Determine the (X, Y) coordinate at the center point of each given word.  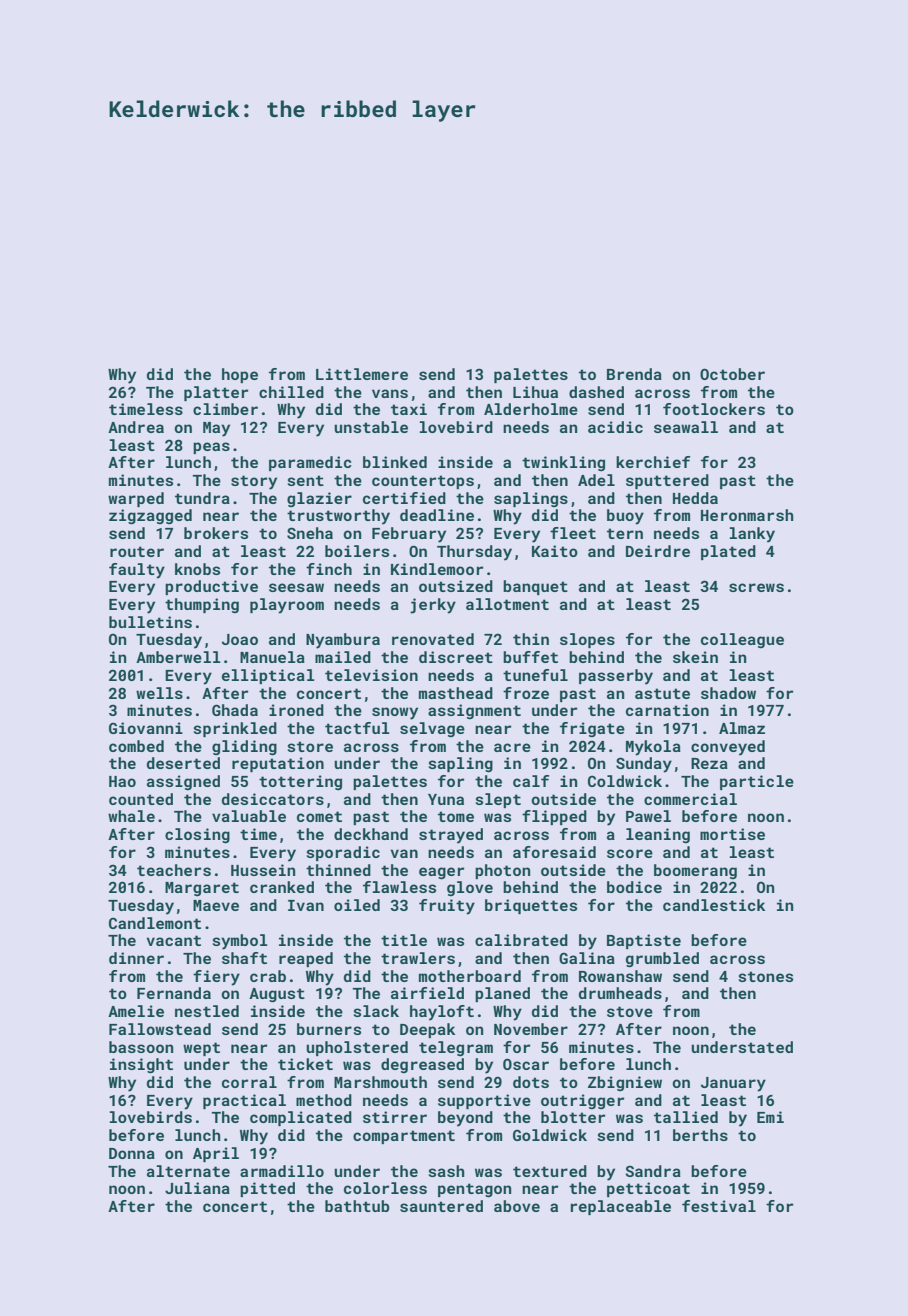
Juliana (197, 1188)
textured (550, 1171)
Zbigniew (625, 1084)
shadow (728, 693)
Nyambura (343, 641)
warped (136, 499)
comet (319, 816)
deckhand (371, 834)
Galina (587, 958)
